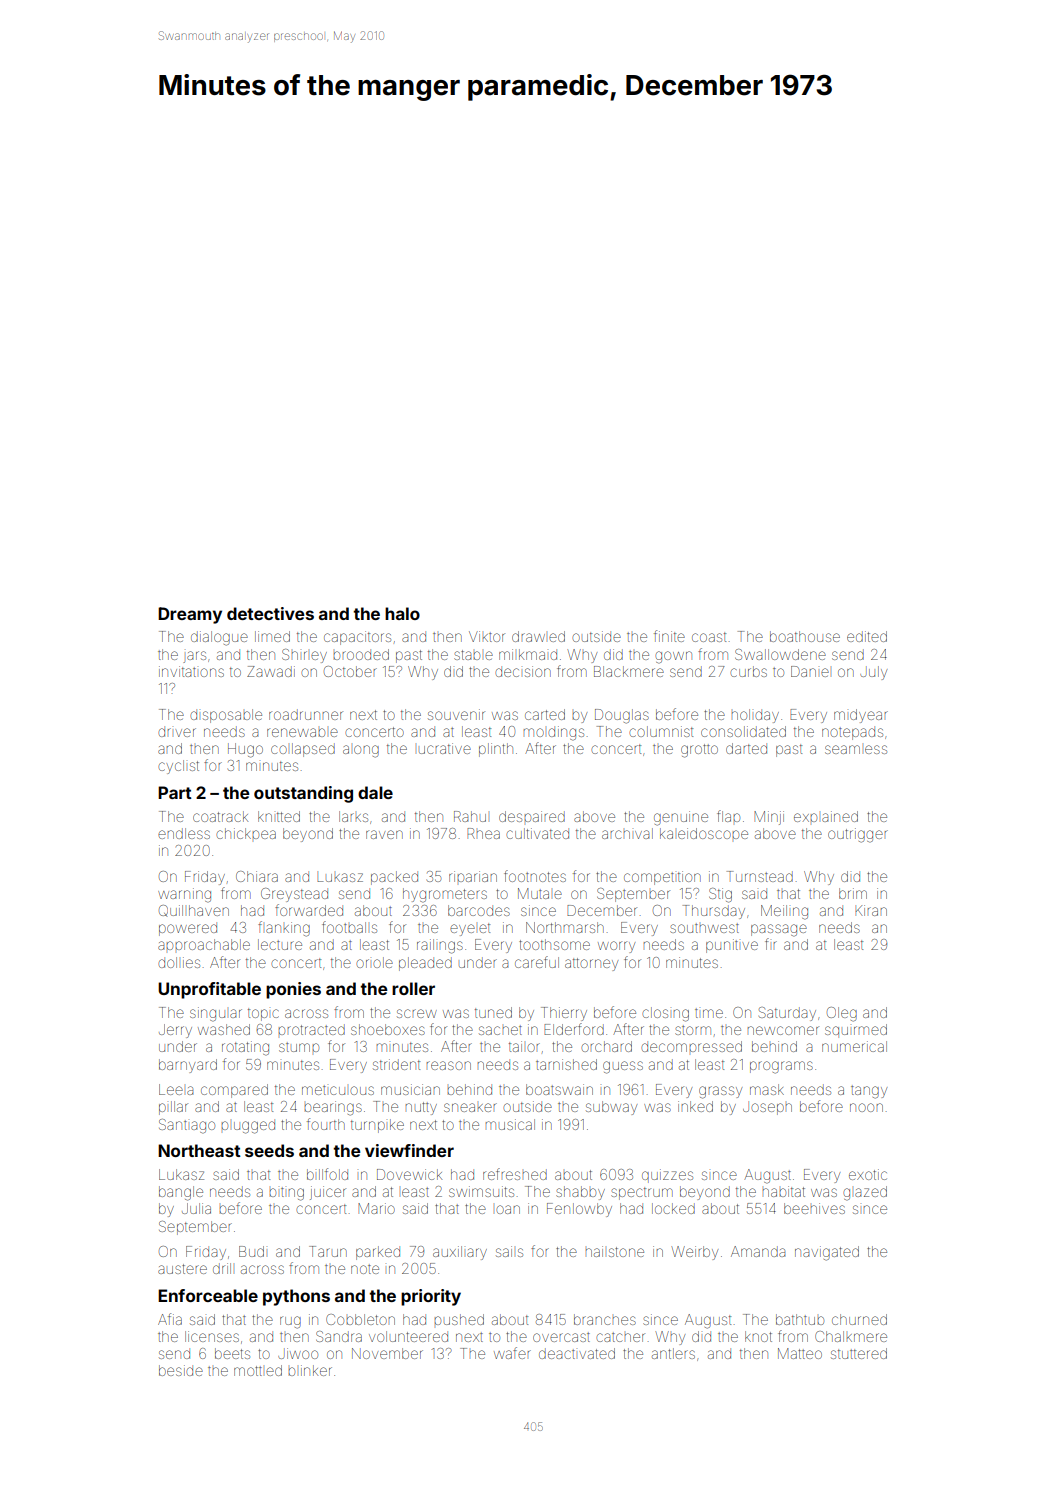 The image size is (1046, 1486). I want to click on Amanda, so click(758, 1251).
